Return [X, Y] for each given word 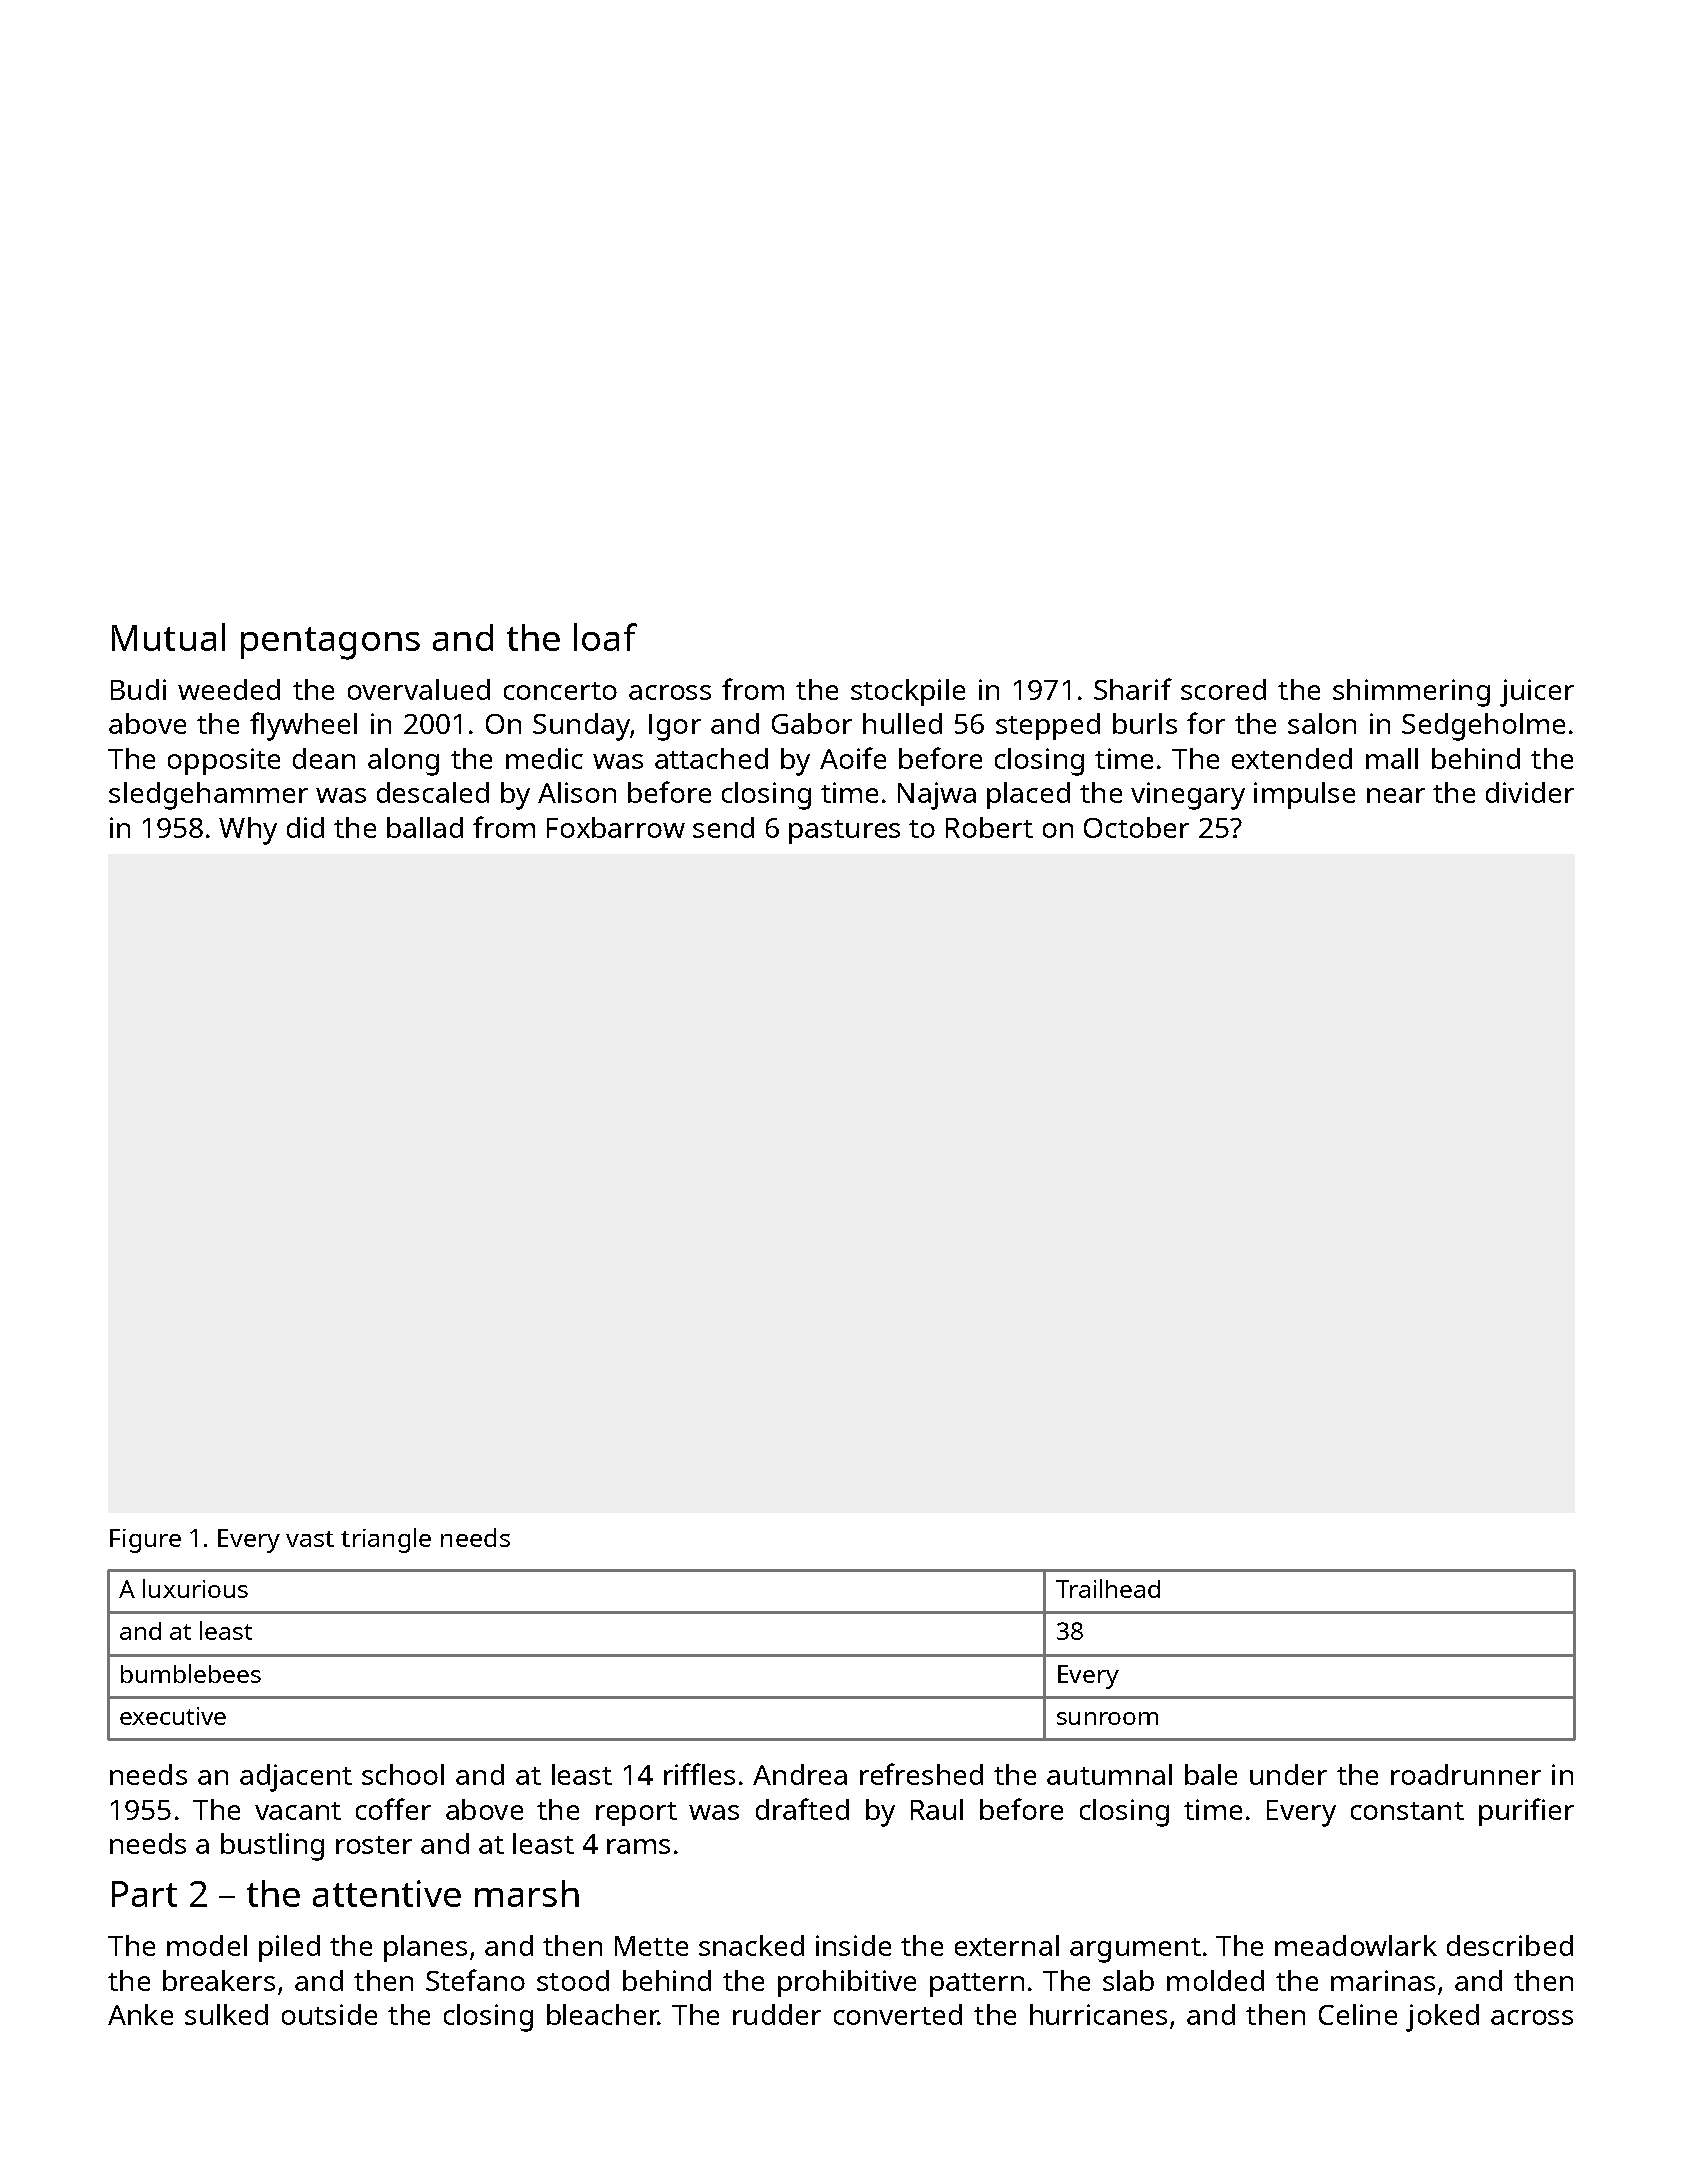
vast [310, 1539]
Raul [937, 1809]
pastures [844, 832]
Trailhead [1108, 1588]
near [1396, 795]
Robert [989, 827]
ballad [425, 827]
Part [144, 1894]
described [1510, 1945]
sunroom [1107, 1718]
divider [1530, 792]
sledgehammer [208, 796]
